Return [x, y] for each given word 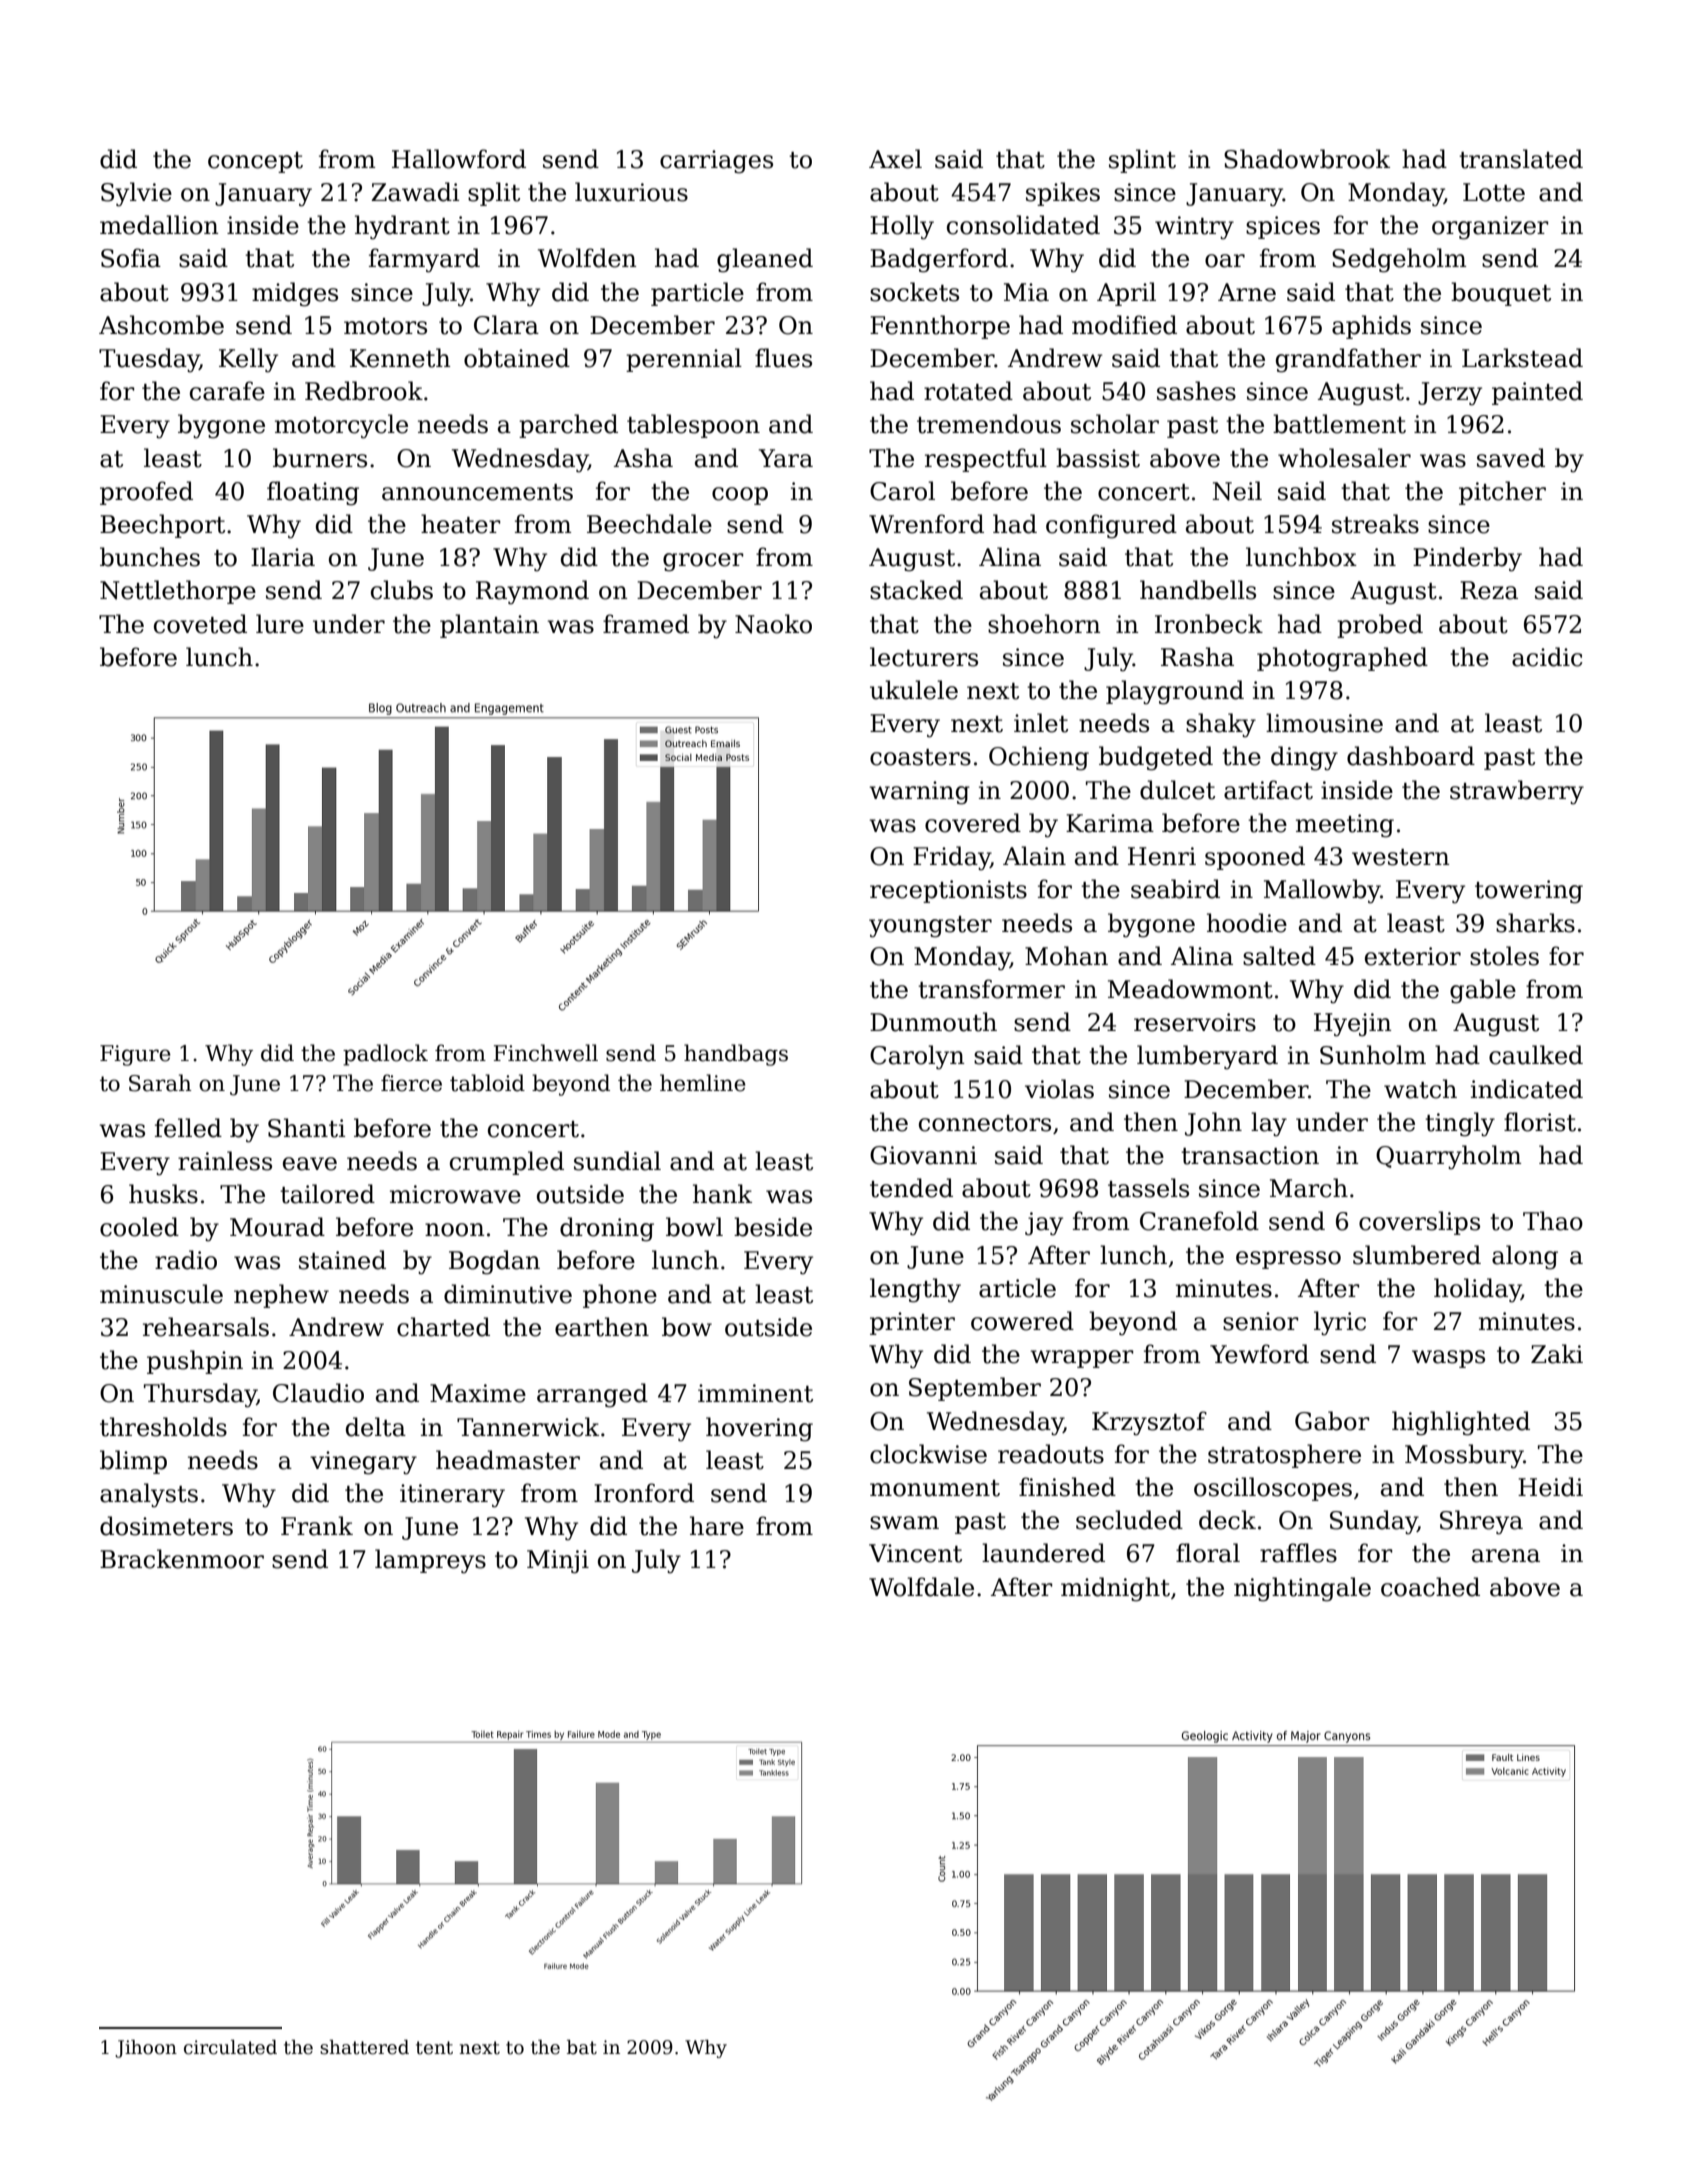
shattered [364, 2047]
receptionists [948, 891]
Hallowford [459, 159]
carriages [716, 162]
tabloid [487, 1083]
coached [1430, 1587]
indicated [1527, 1089]
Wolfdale [921, 1587]
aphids [1371, 327]
